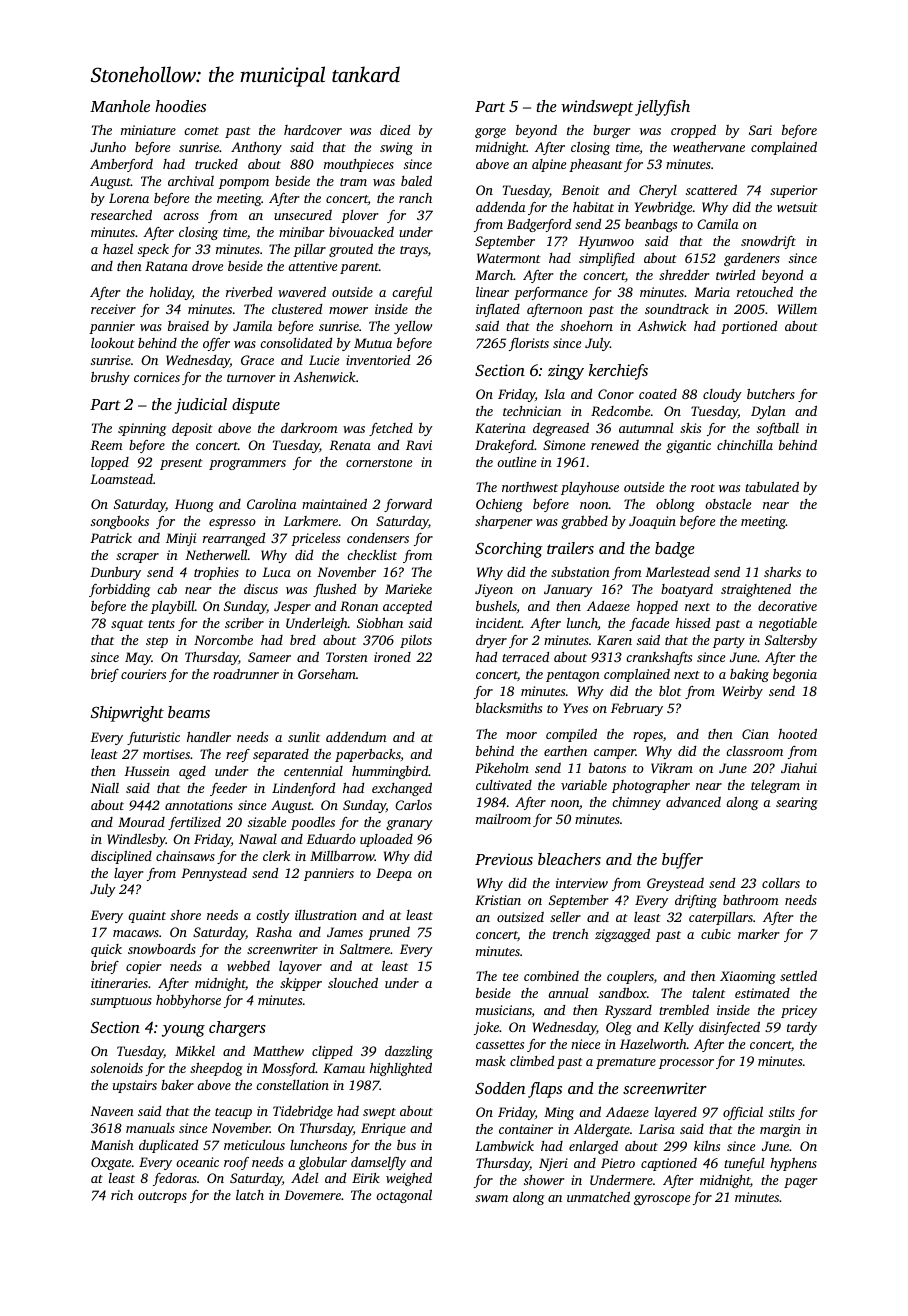  Describe the element at coordinates (379, 463) in the image. I see `cornerstone` at that location.
